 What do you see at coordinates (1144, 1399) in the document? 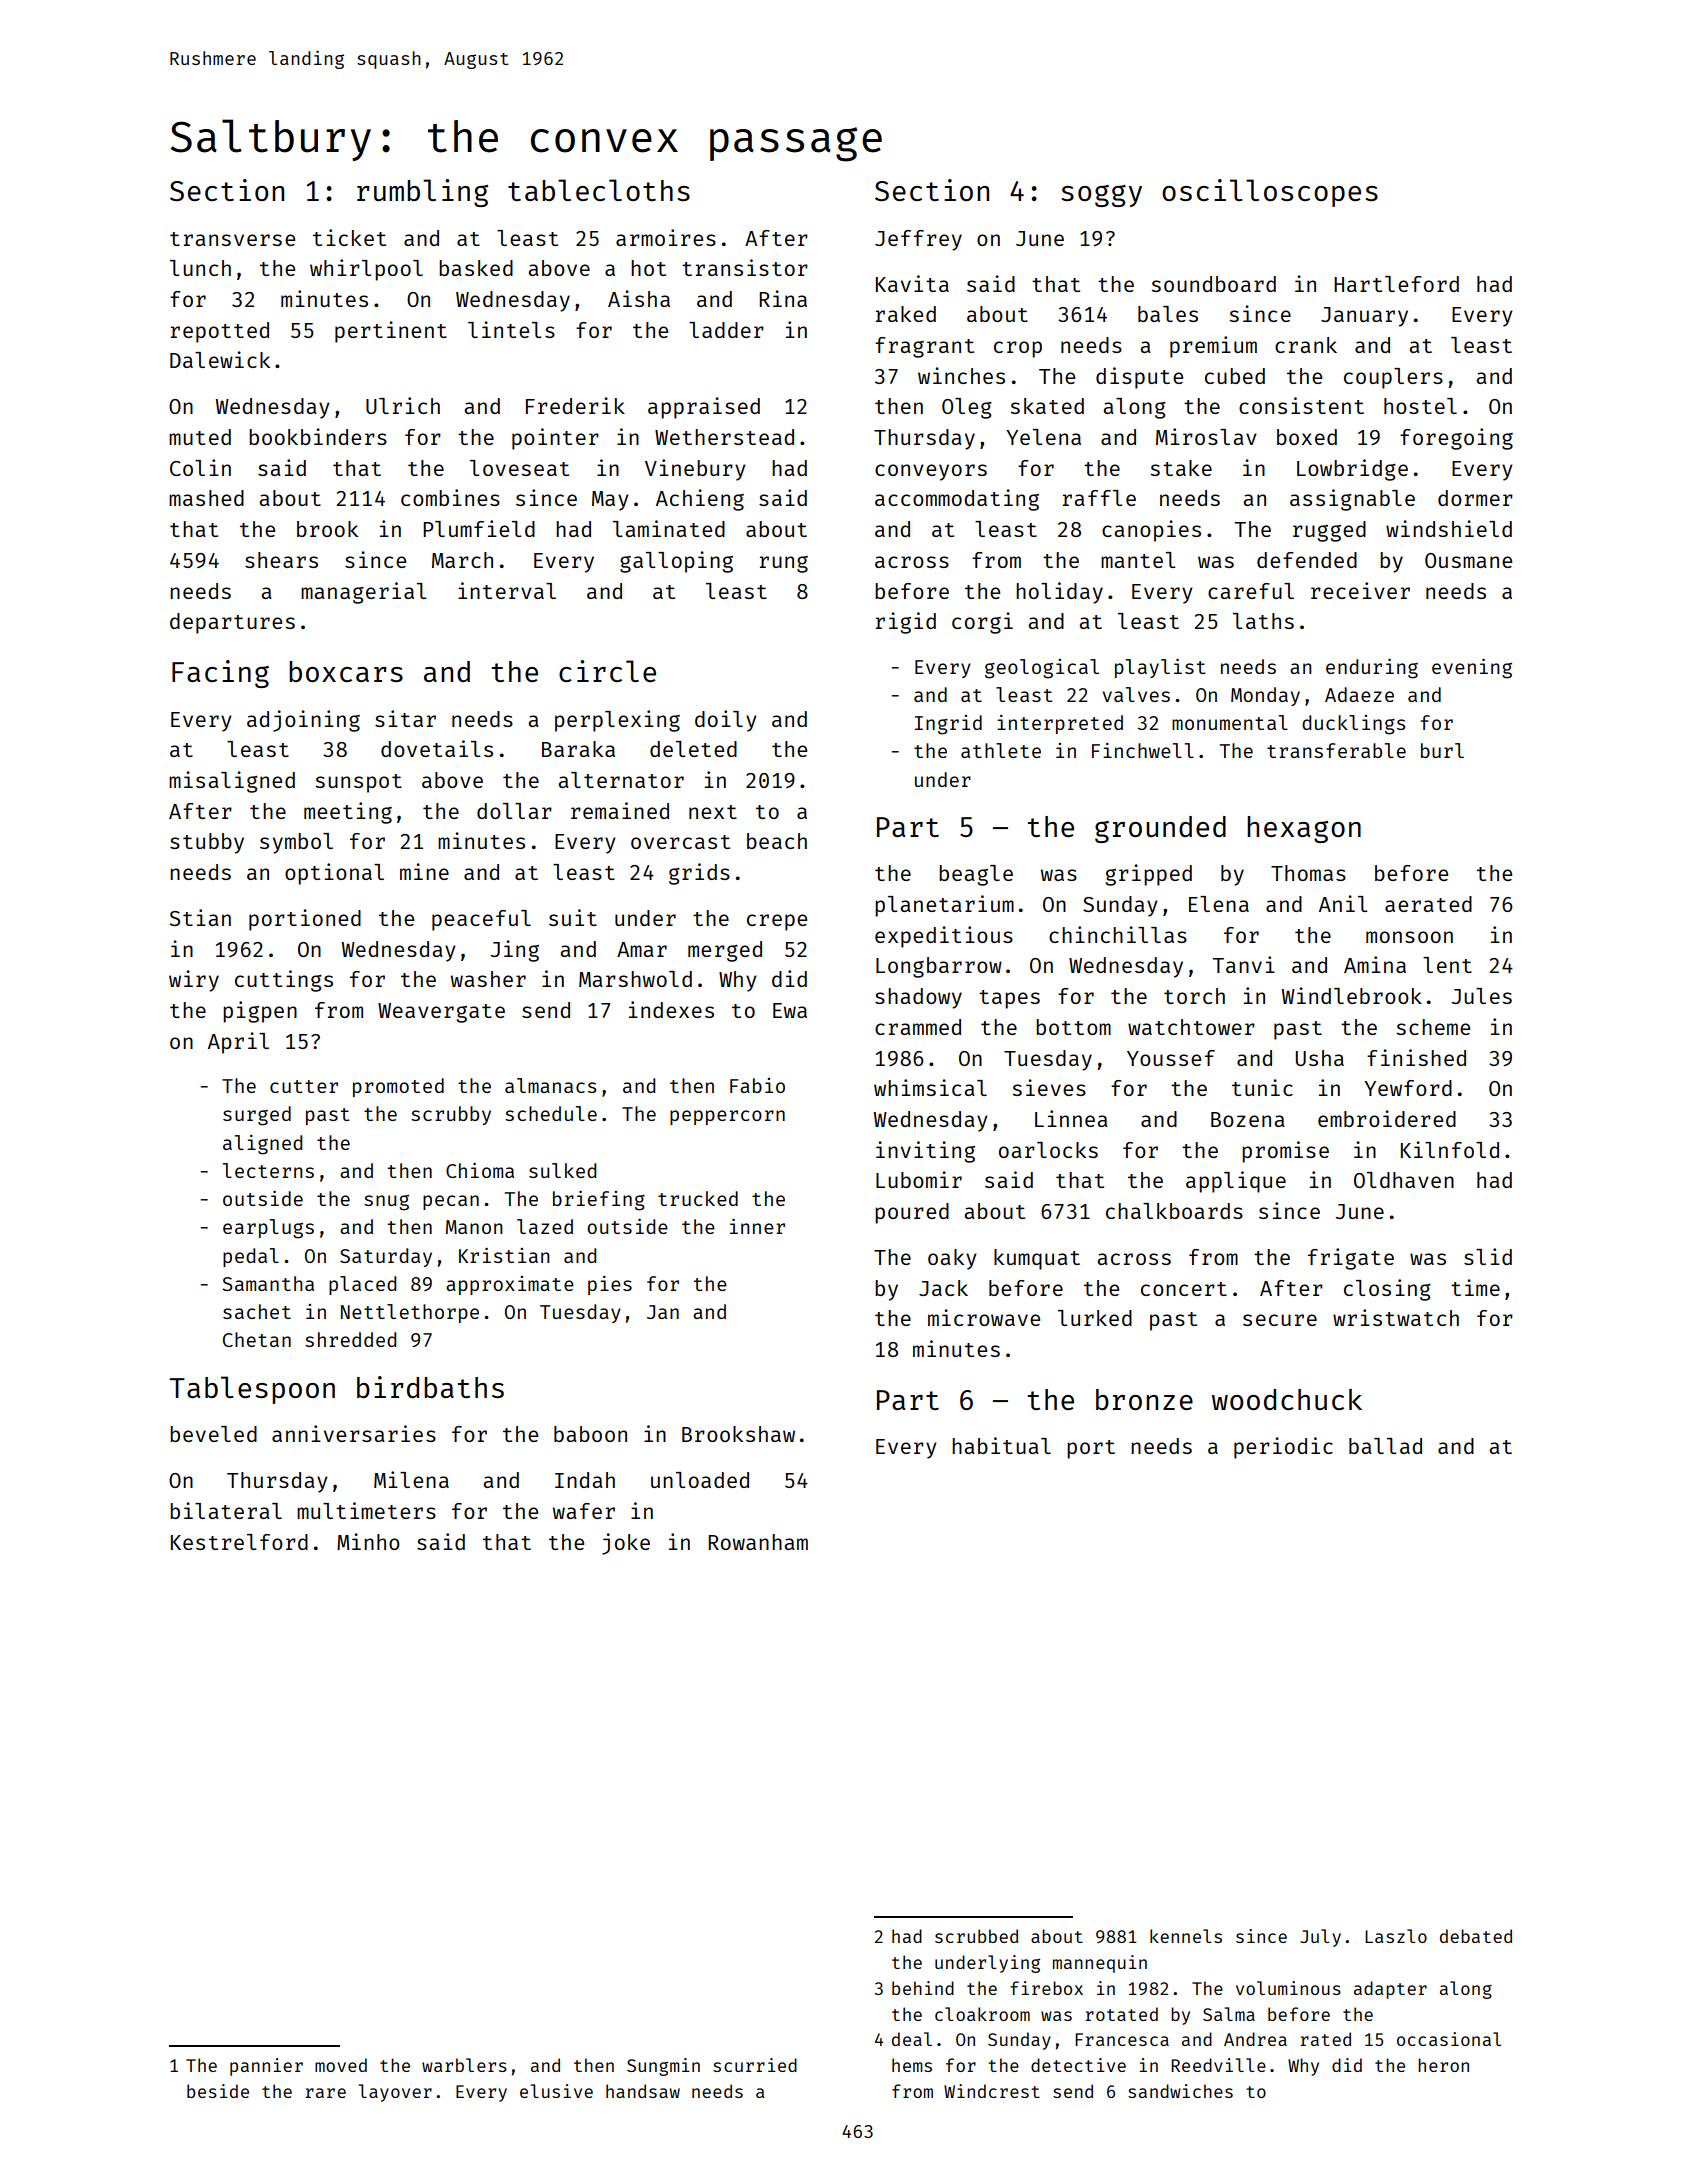
I see `bronze` at bounding box center [1144, 1399].
